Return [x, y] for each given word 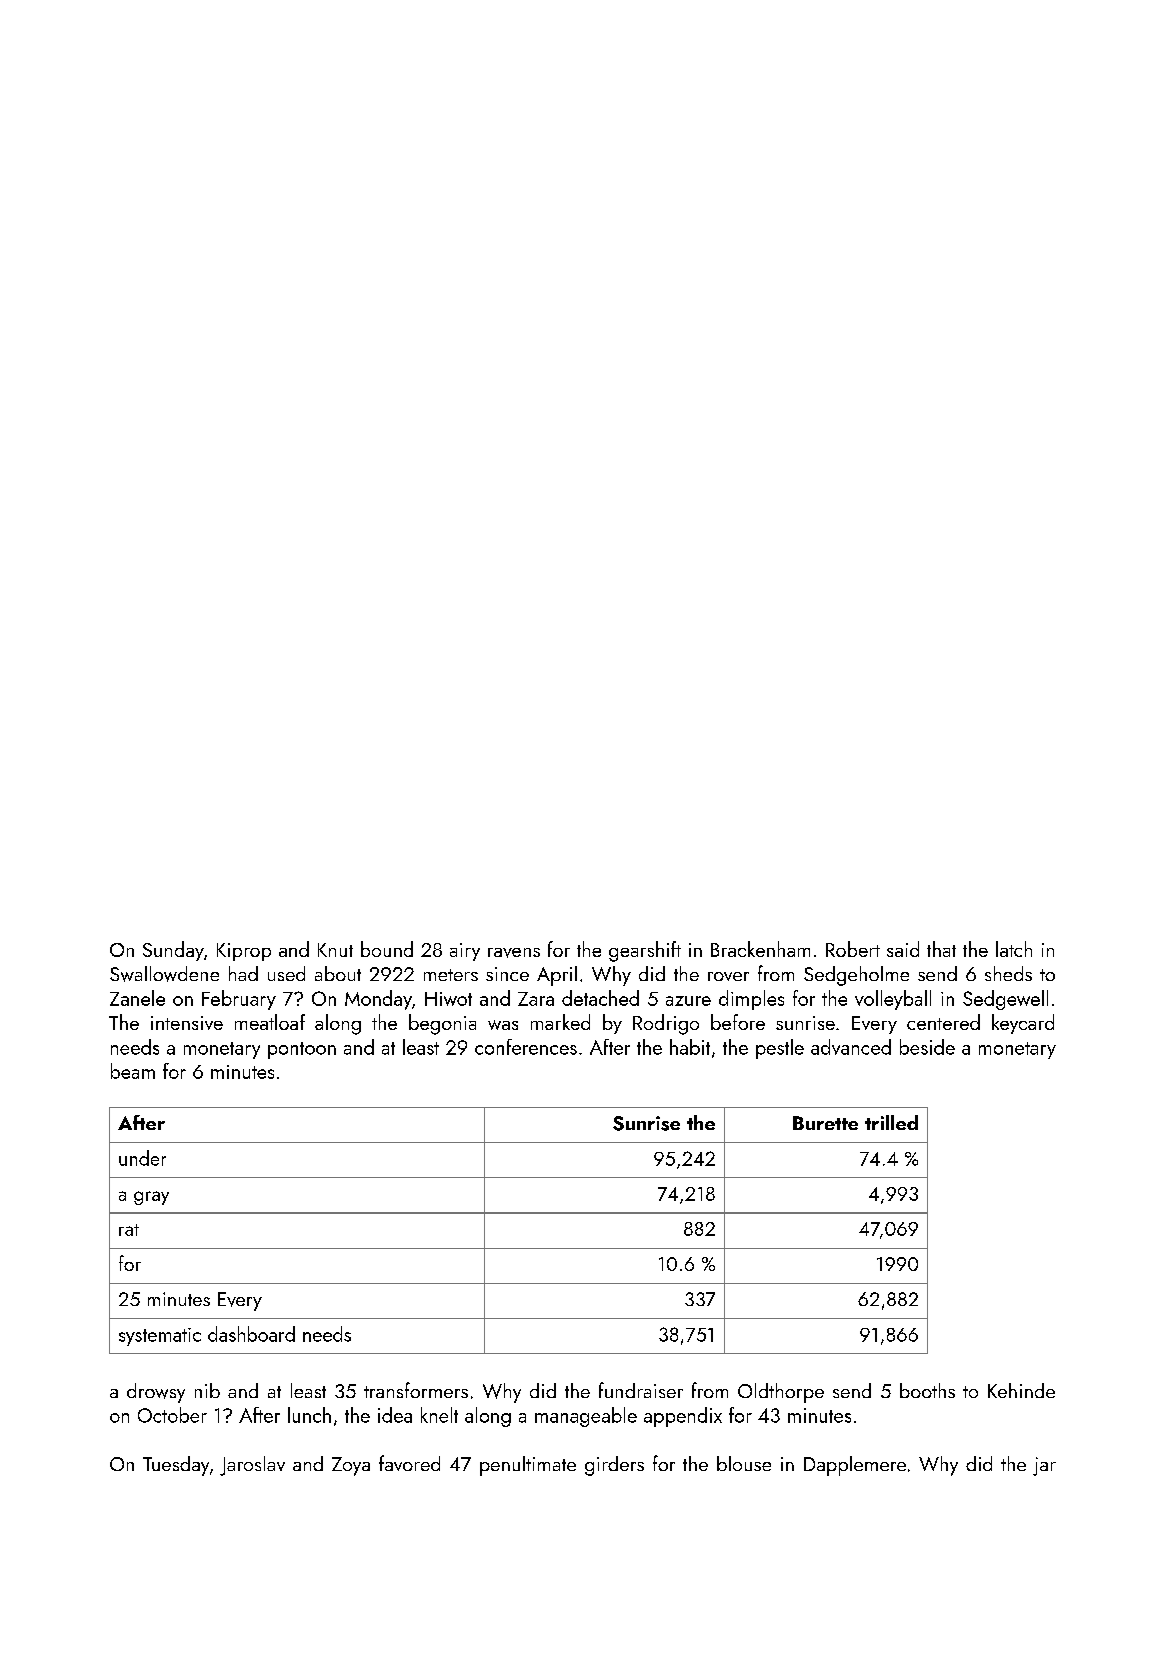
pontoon [302, 1050]
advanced [851, 1047]
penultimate [528, 1466]
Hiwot [448, 999]
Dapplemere [855, 1466]
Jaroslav [252, 1466]
